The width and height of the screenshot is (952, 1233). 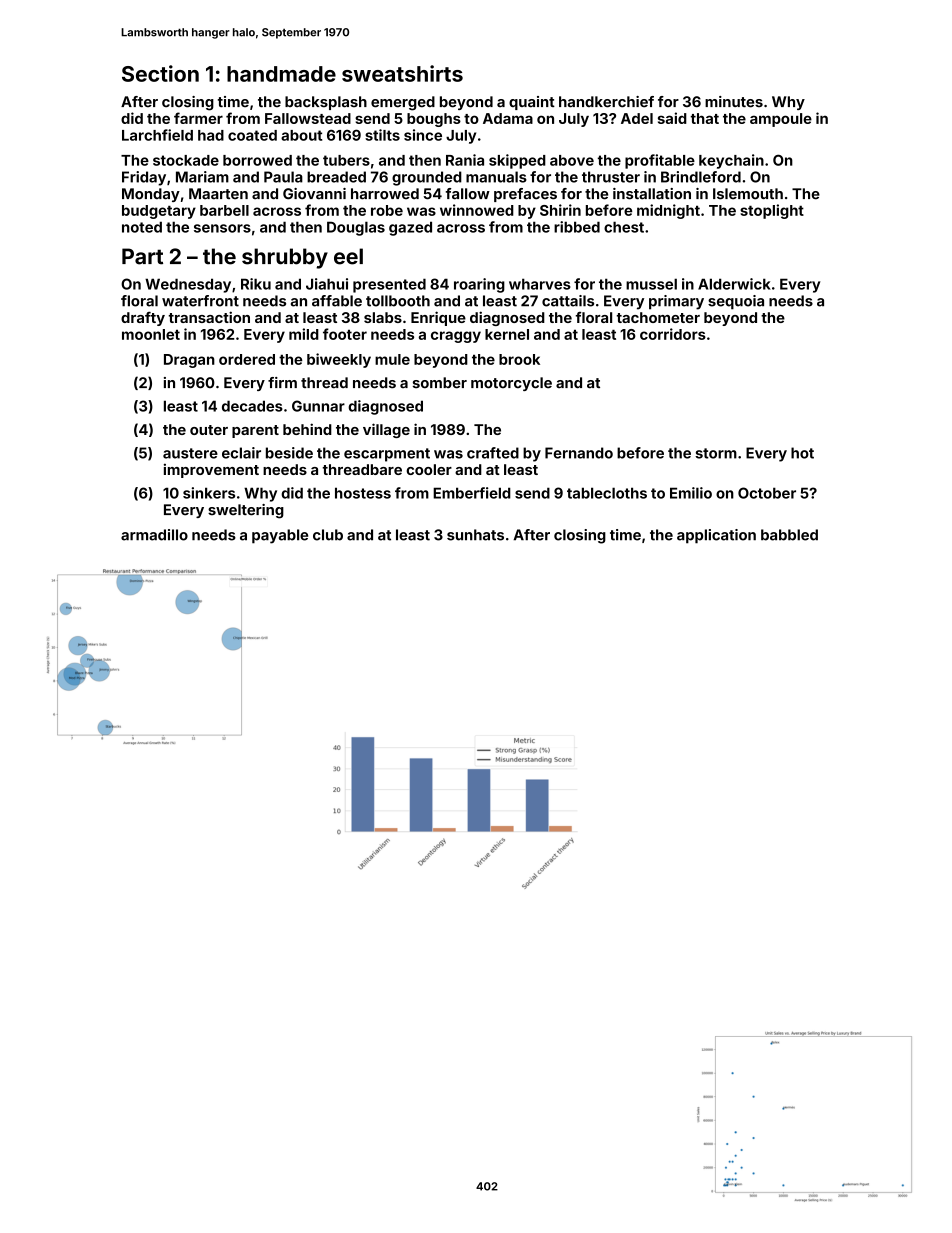 What do you see at coordinates (438, 318) in the screenshot?
I see `Enrique` at bounding box center [438, 318].
